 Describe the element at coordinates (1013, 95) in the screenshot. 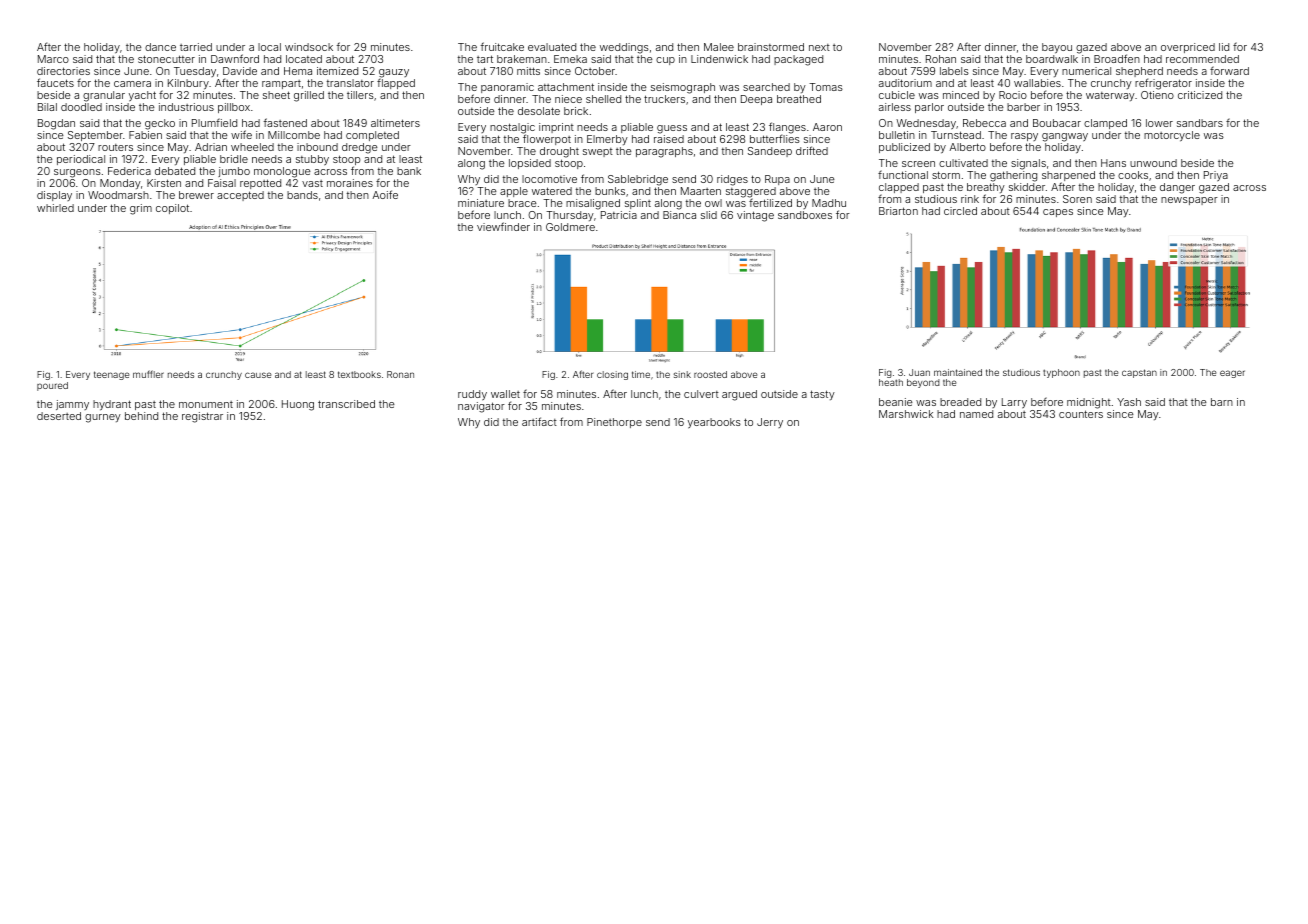

I see `Rocio` at that location.
